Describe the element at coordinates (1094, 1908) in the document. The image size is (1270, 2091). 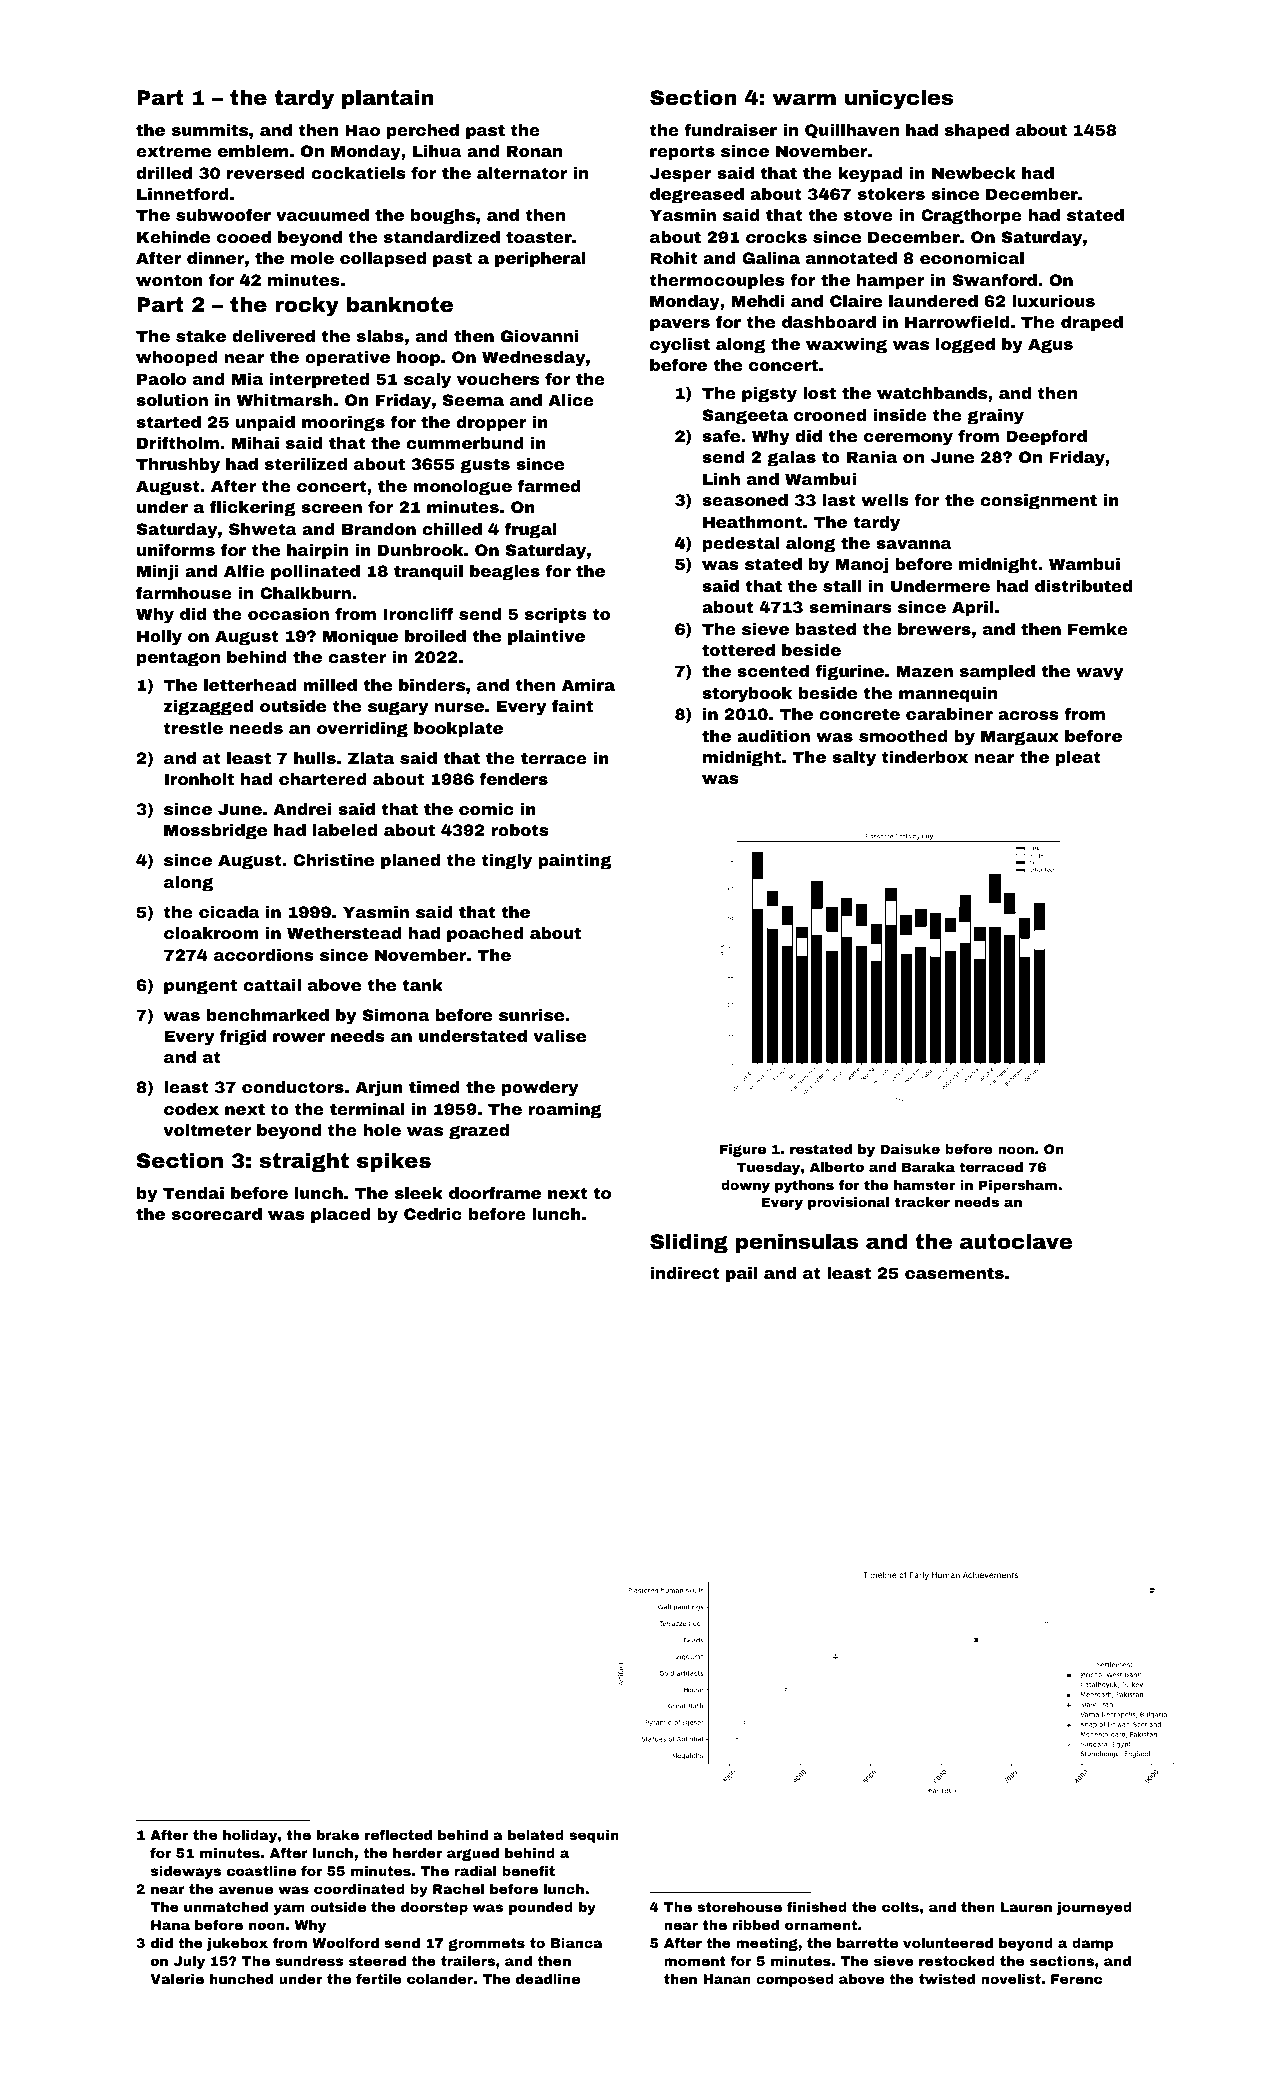
I see `journeyed` at that location.
